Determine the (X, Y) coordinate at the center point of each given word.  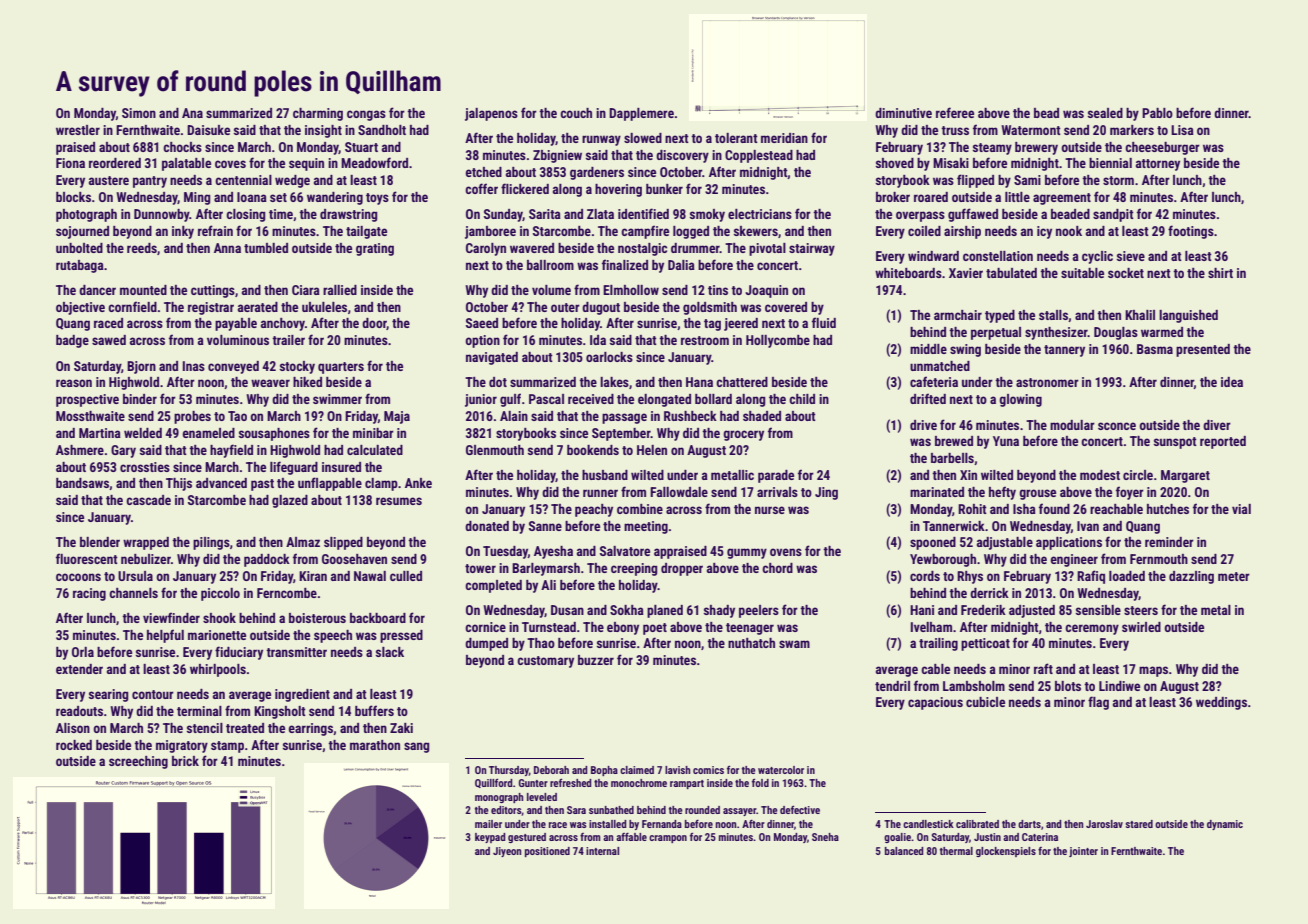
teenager (750, 629)
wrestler (78, 130)
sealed (1105, 113)
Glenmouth (495, 450)
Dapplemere (641, 114)
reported (1223, 442)
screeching (138, 762)
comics (708, 770)
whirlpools (218, 670)
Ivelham (931, 627)
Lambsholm (974, 686)
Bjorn (141, 367)
